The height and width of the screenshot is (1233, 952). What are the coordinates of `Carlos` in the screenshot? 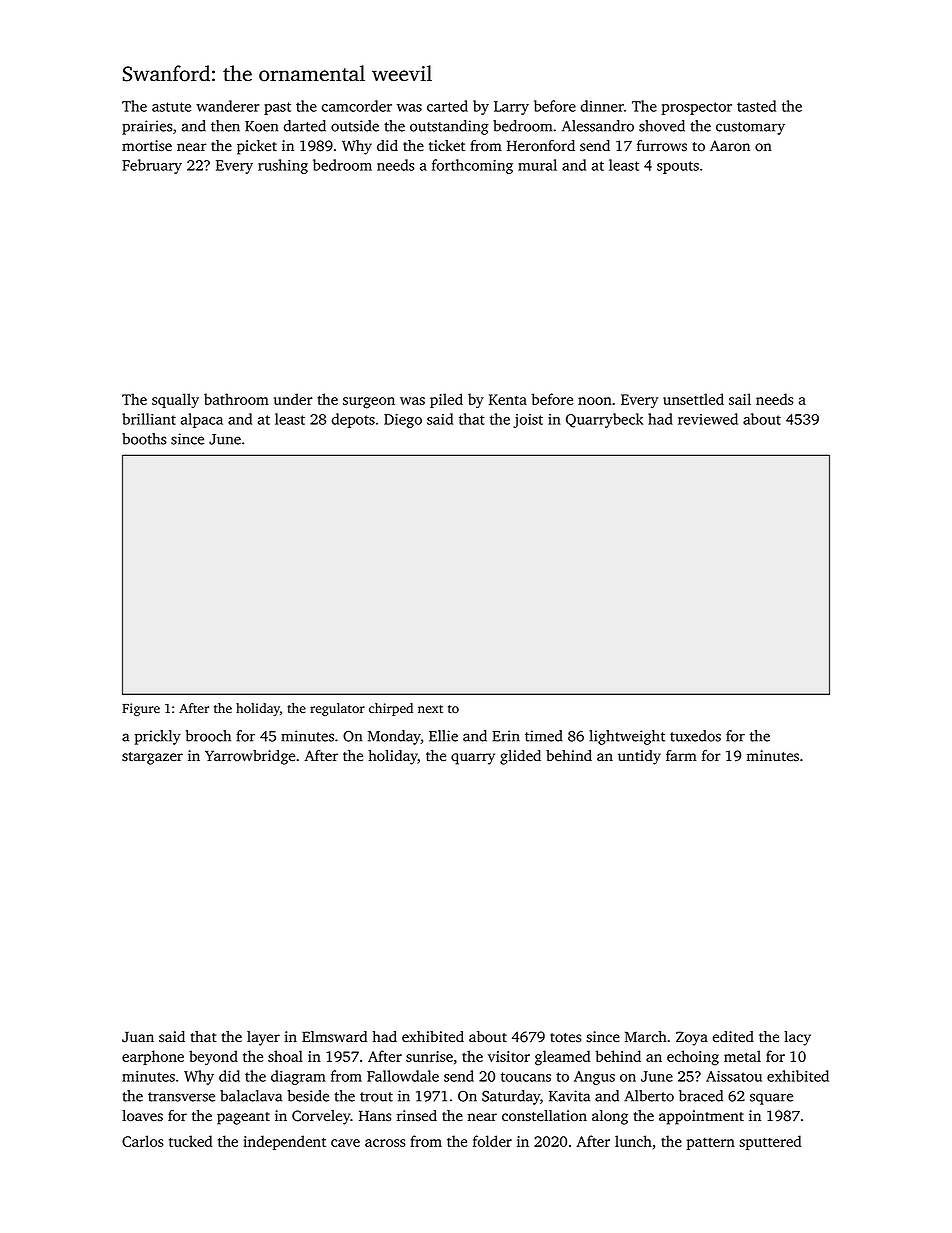 It's located at (143, 1141).
